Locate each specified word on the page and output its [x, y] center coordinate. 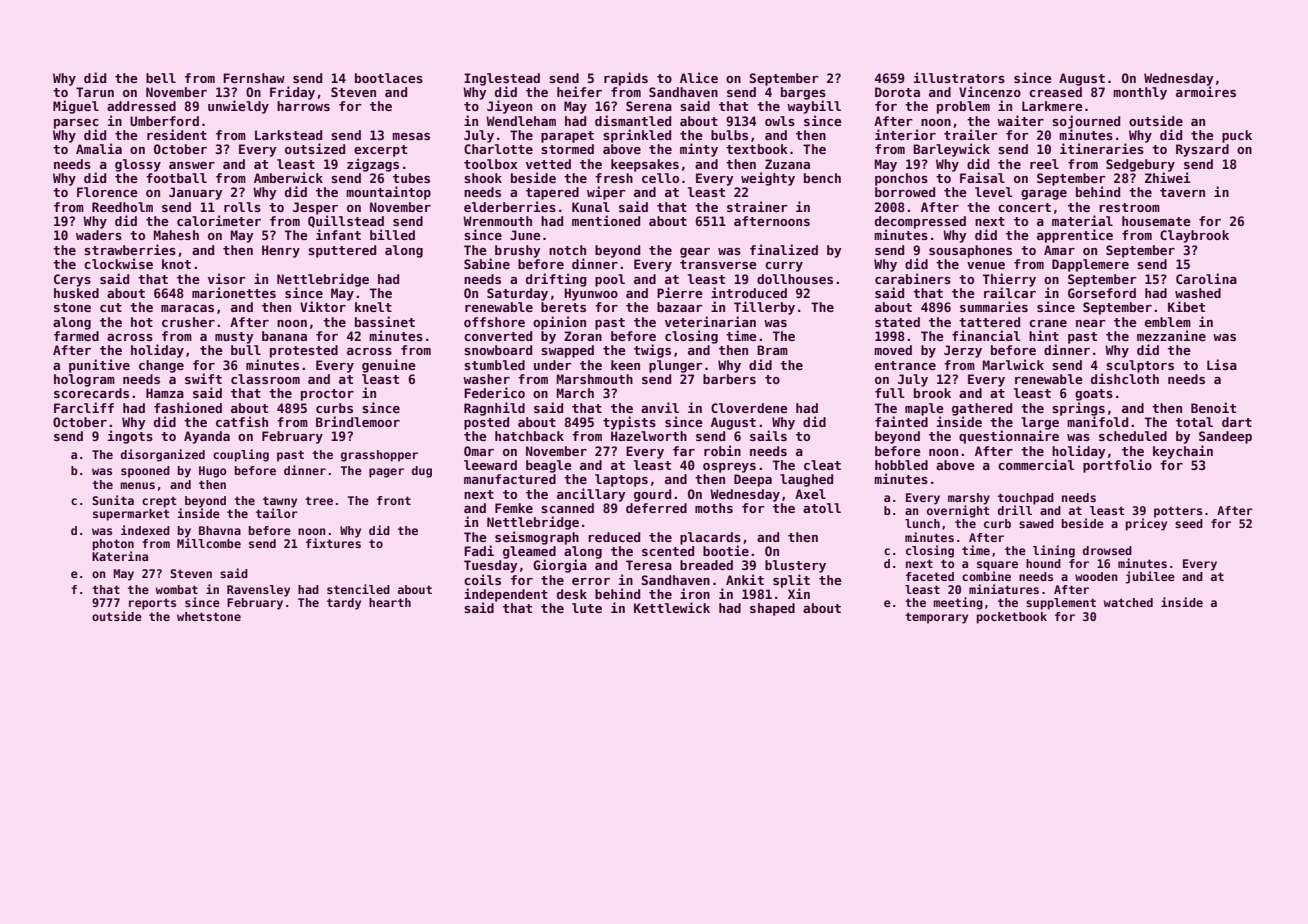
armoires [1206, 91]
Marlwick [1013, 364]
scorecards [91, 393]
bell [161, 78]
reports [152, 604]
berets [563, 307]
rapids [626, 79]
